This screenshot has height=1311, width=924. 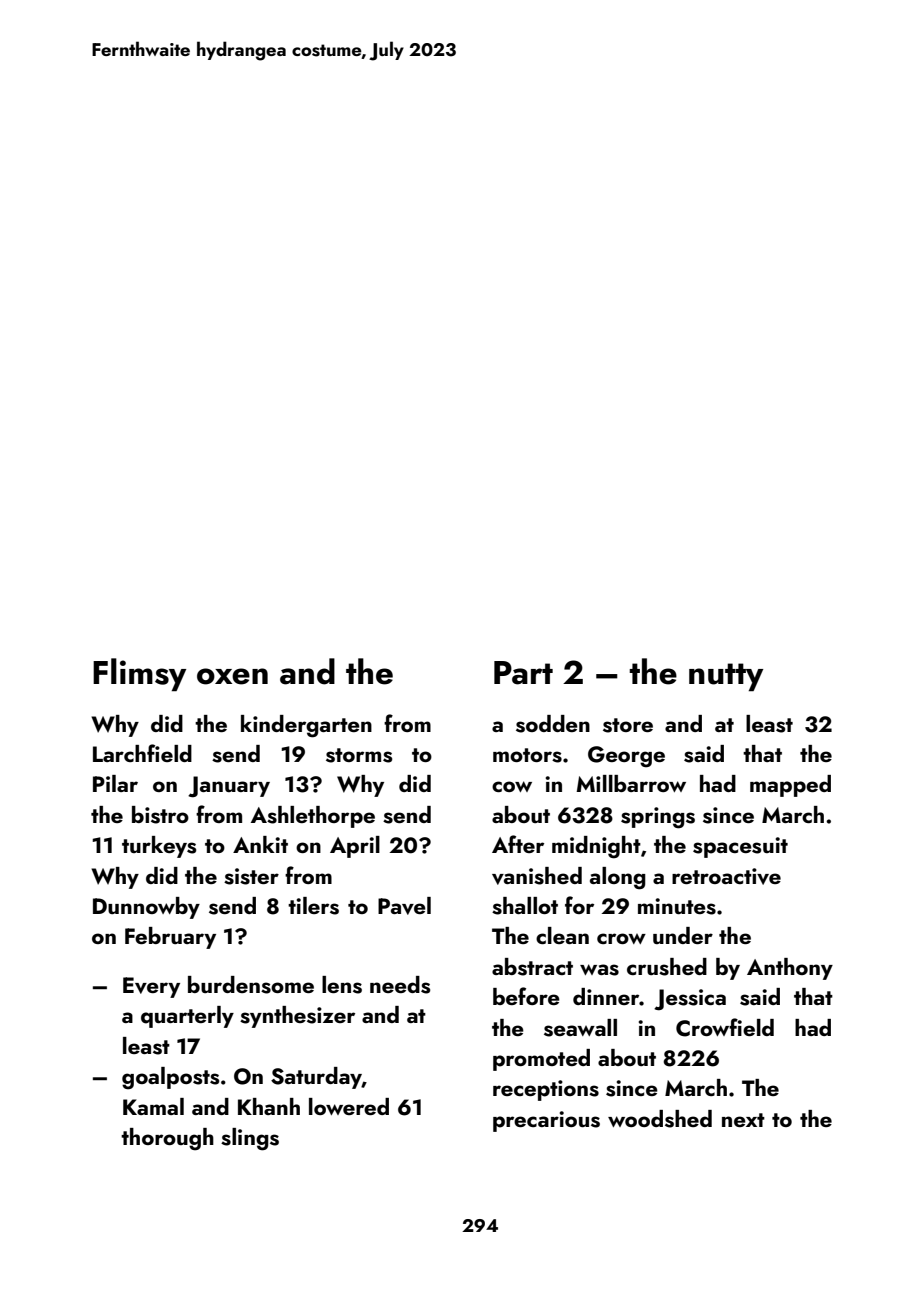 What do you see at coordinates (404, 906) in the screenshot?
I see `Pavel` at bounding box center [404, 906].
